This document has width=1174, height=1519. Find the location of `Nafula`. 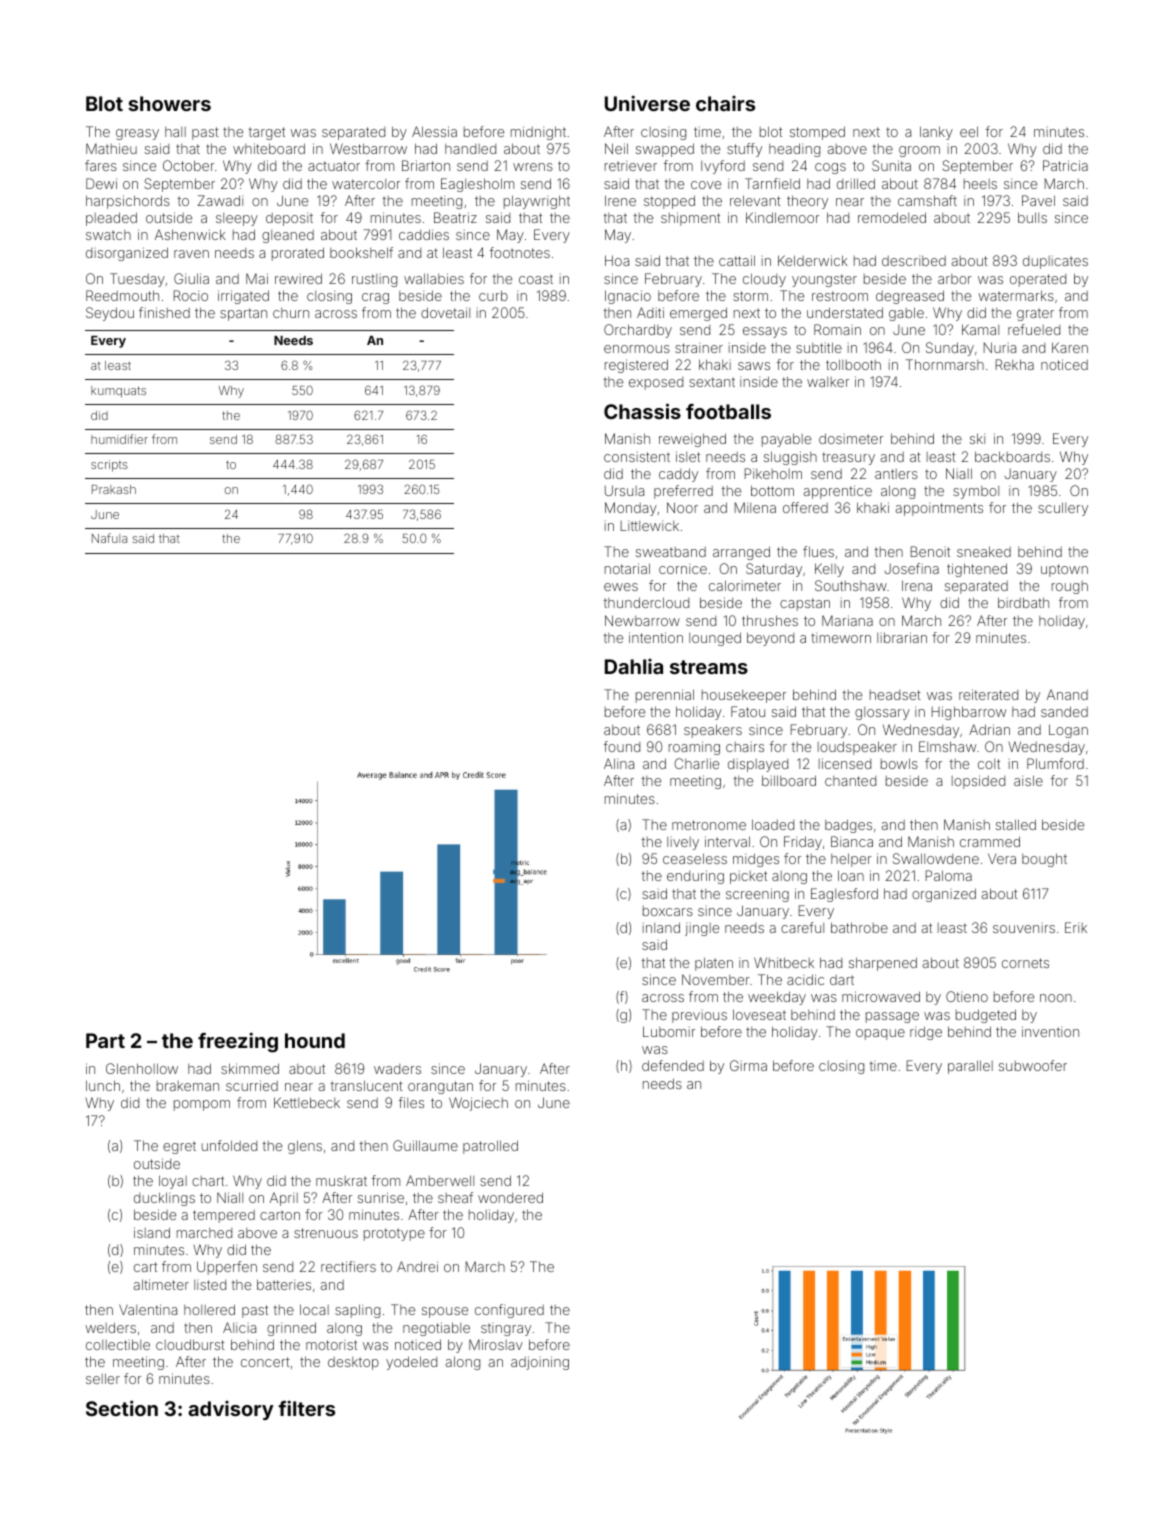

Nafula is located at coordinates (109, 538).
